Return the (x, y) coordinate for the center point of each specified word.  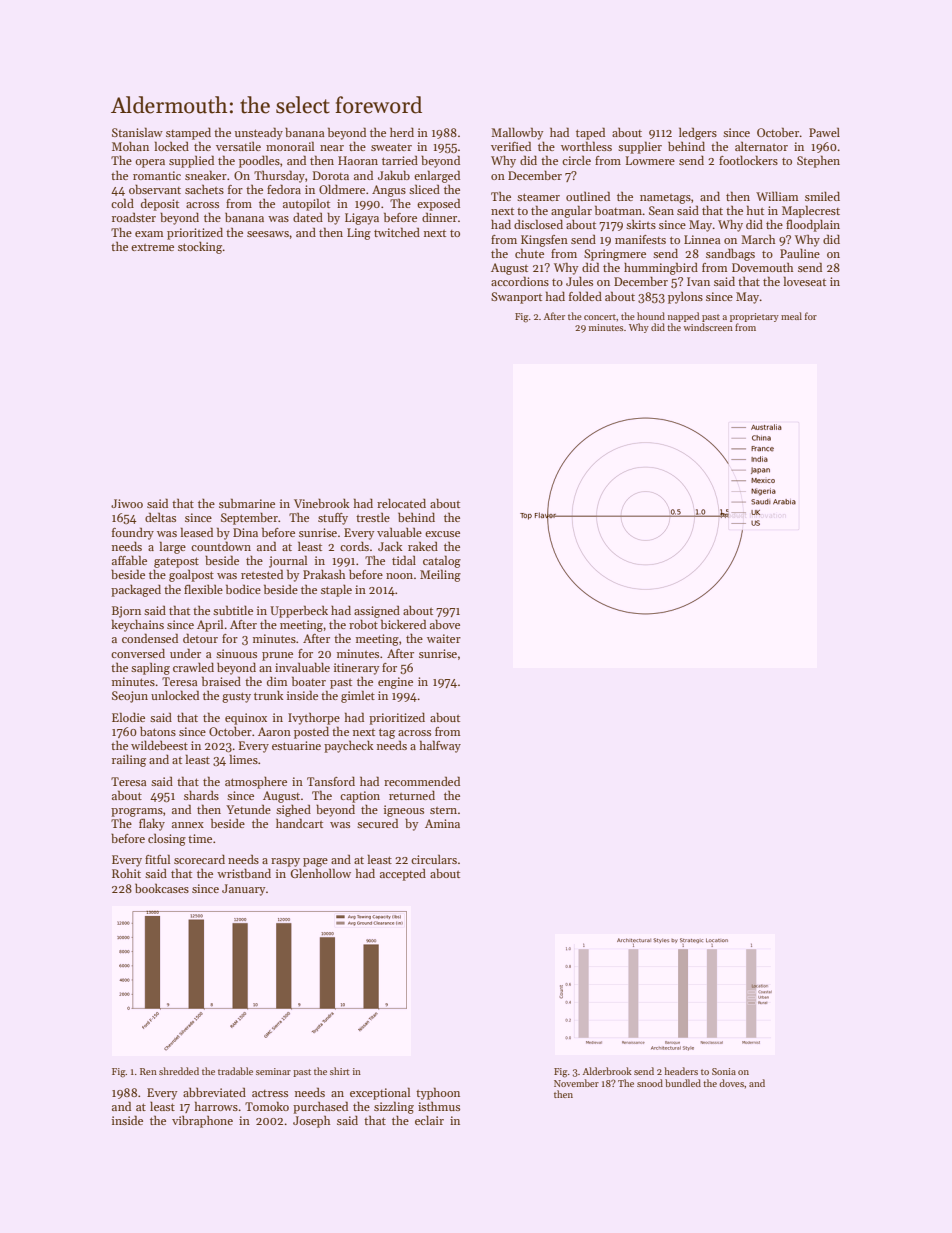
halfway (440, 746)
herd (402, 132)
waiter (444, 638)
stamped (188, 133)
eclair (429, 1120)
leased (197, 532)
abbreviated (214, 1092)
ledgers (698, 133)
